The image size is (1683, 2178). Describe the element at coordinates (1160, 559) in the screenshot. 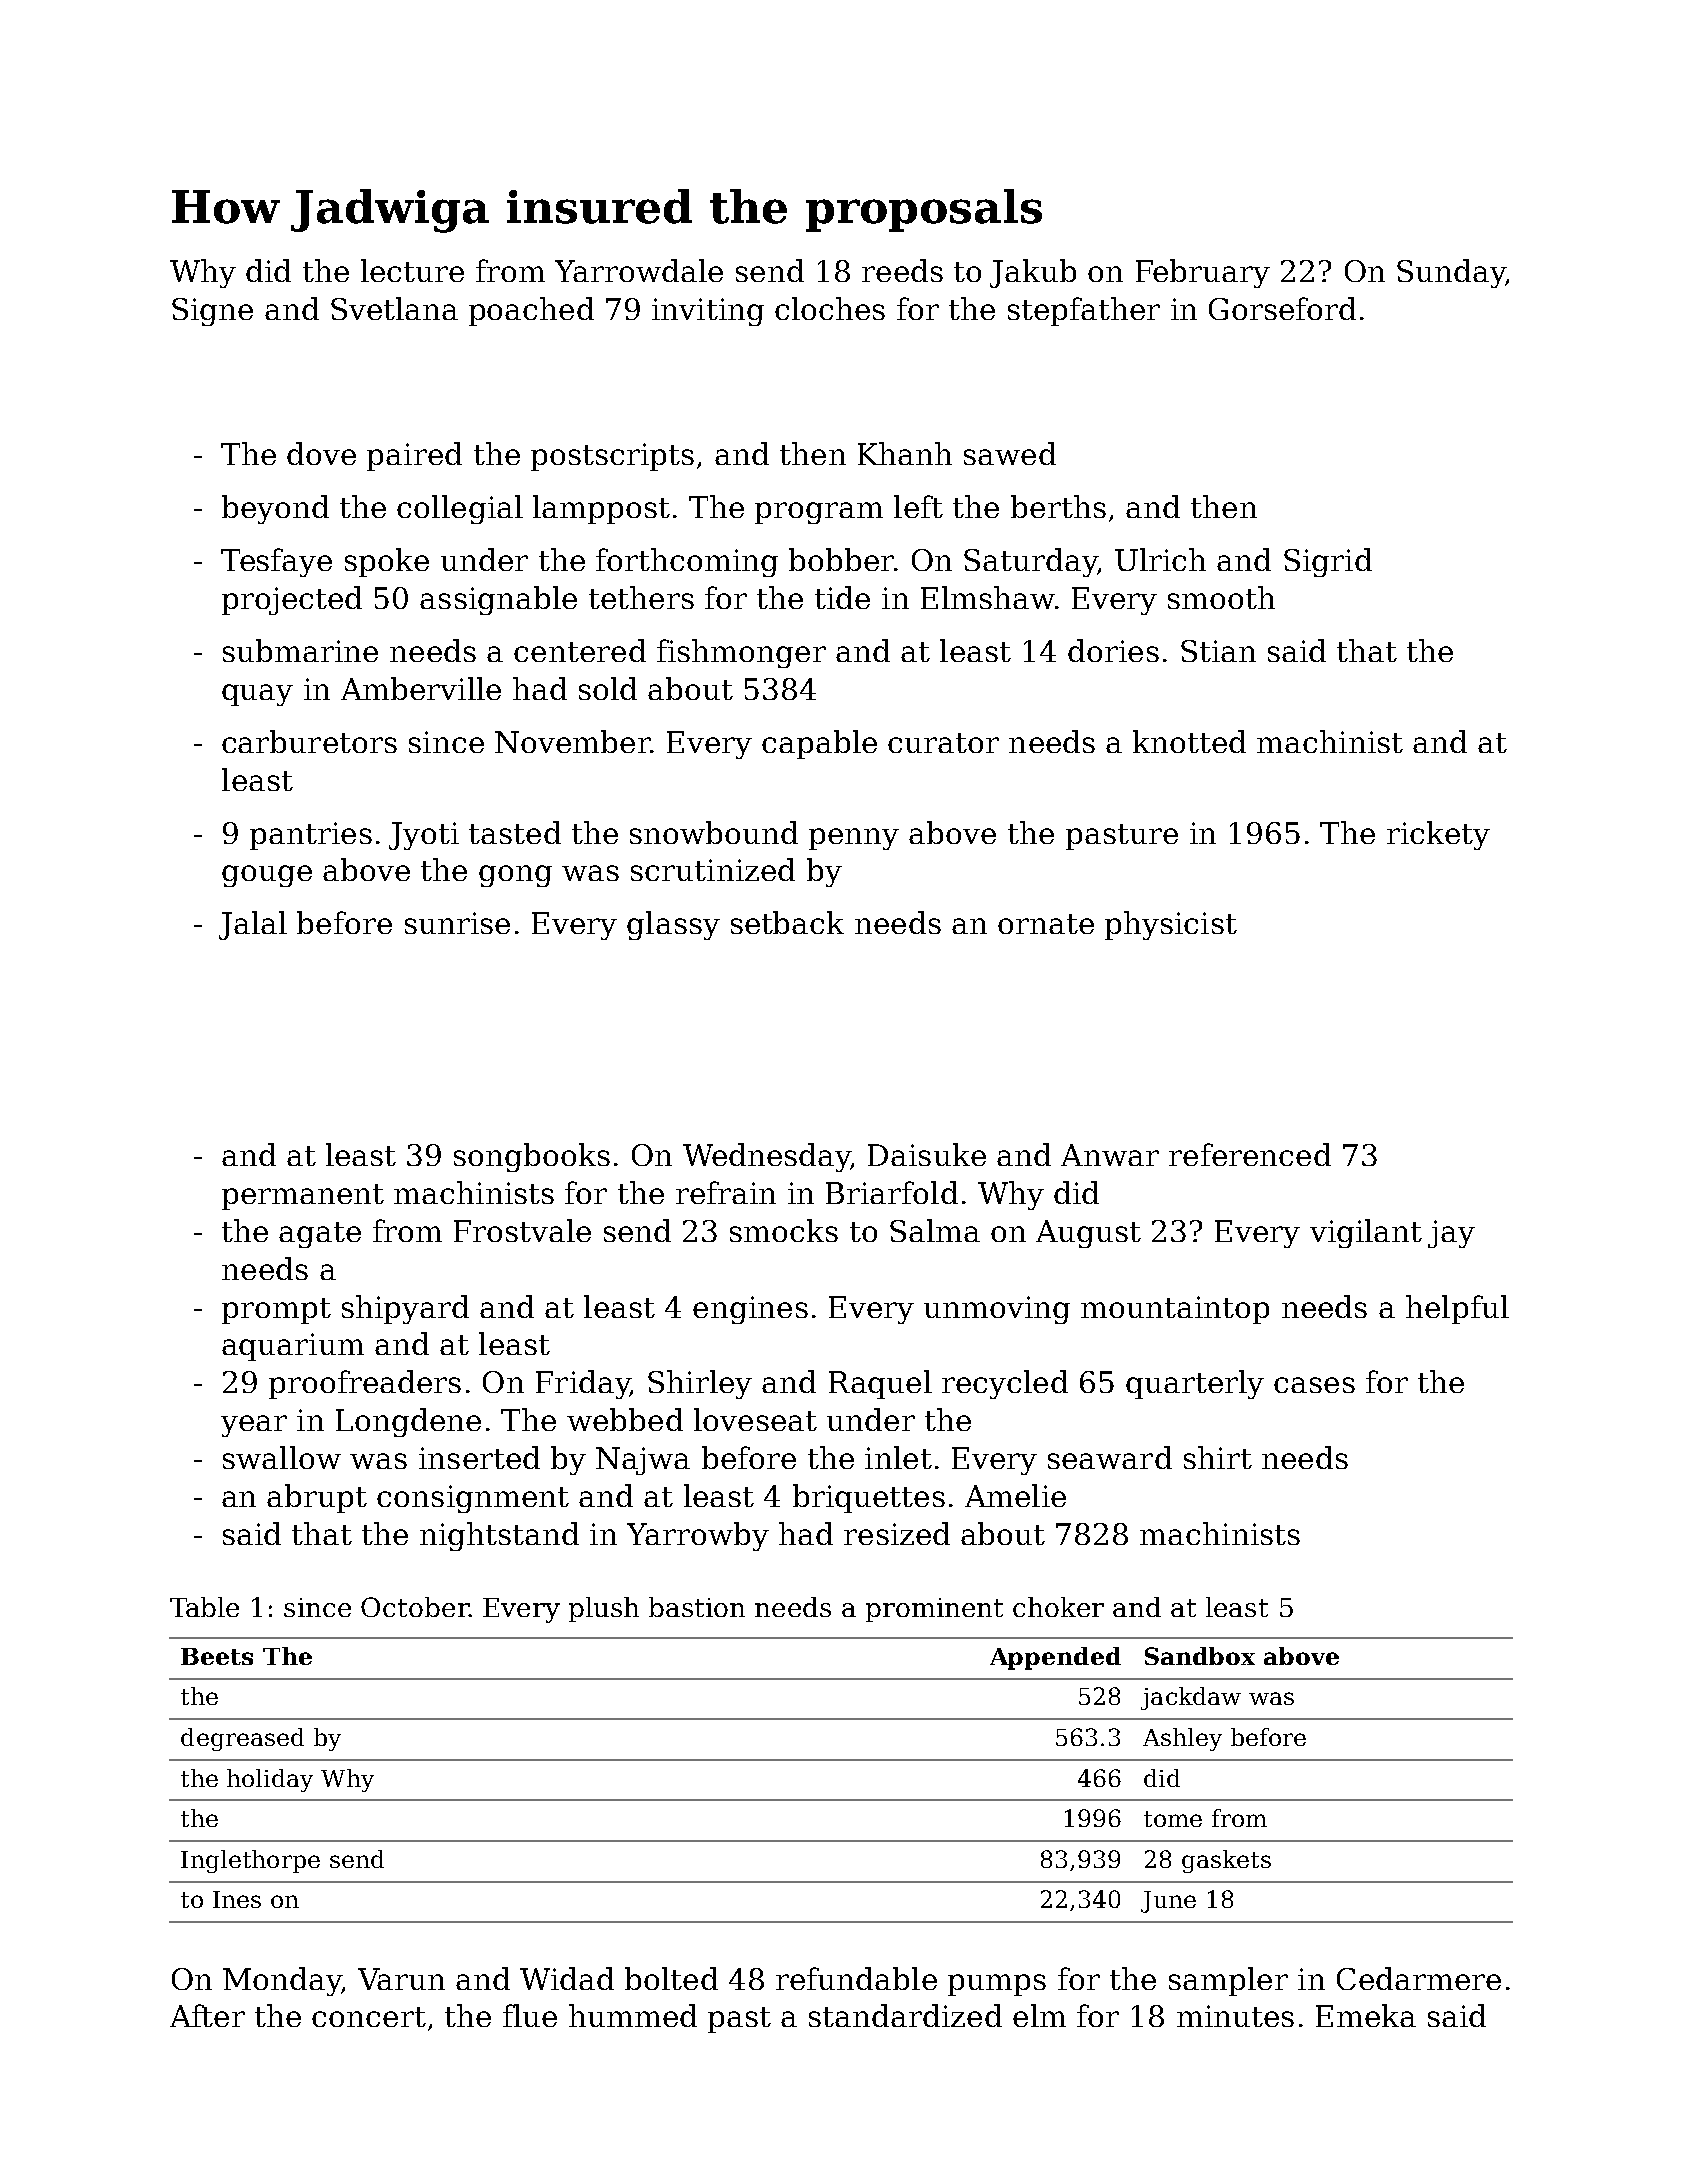

I see `Ulrich` at that location.
